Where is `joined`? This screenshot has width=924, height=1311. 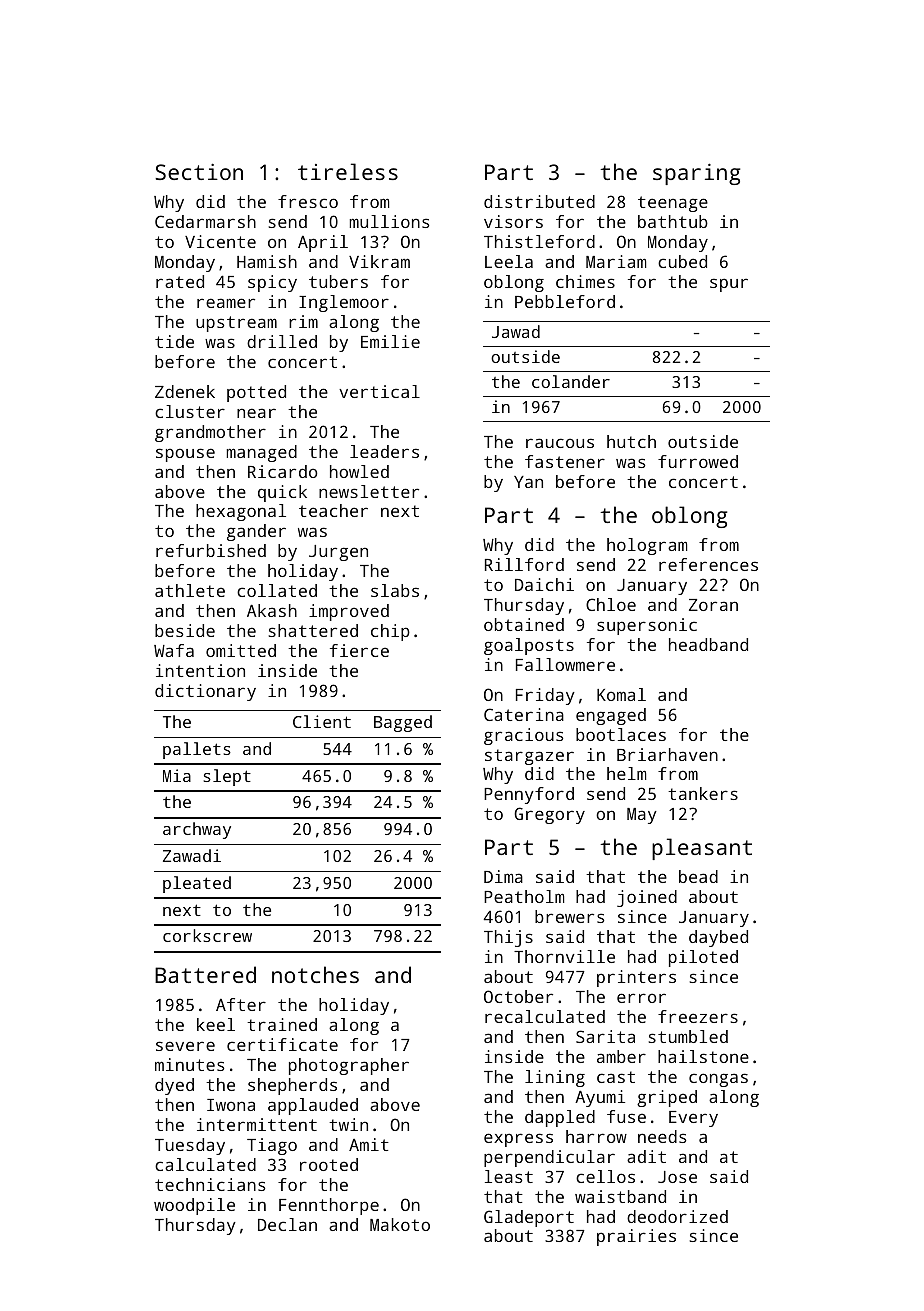 joined is located at coordinates (647, 898).
